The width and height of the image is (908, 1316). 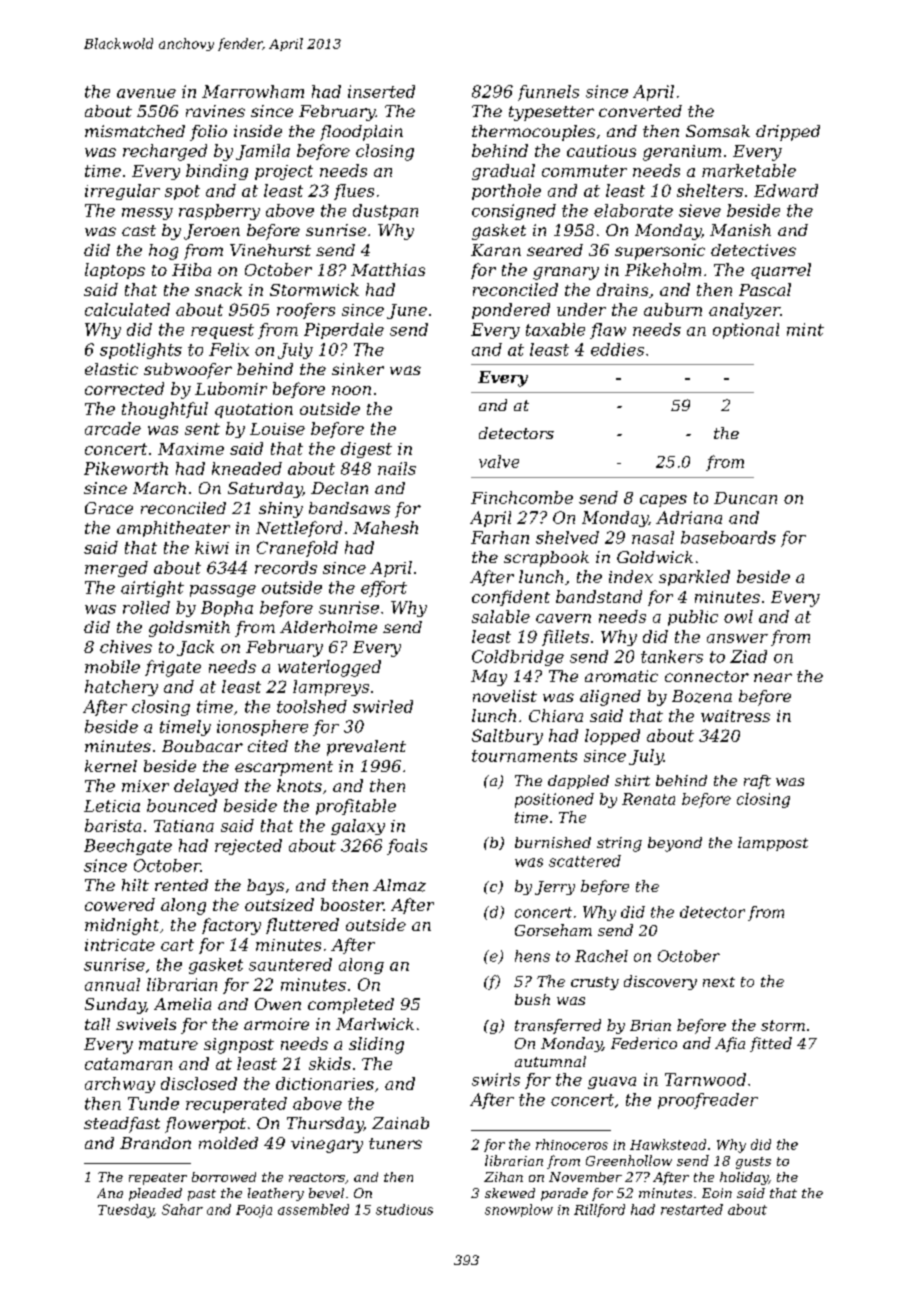 What do you see at coordinates (120, 1085) in the image?
I see `archway` at bounding box center [120, 1085].
